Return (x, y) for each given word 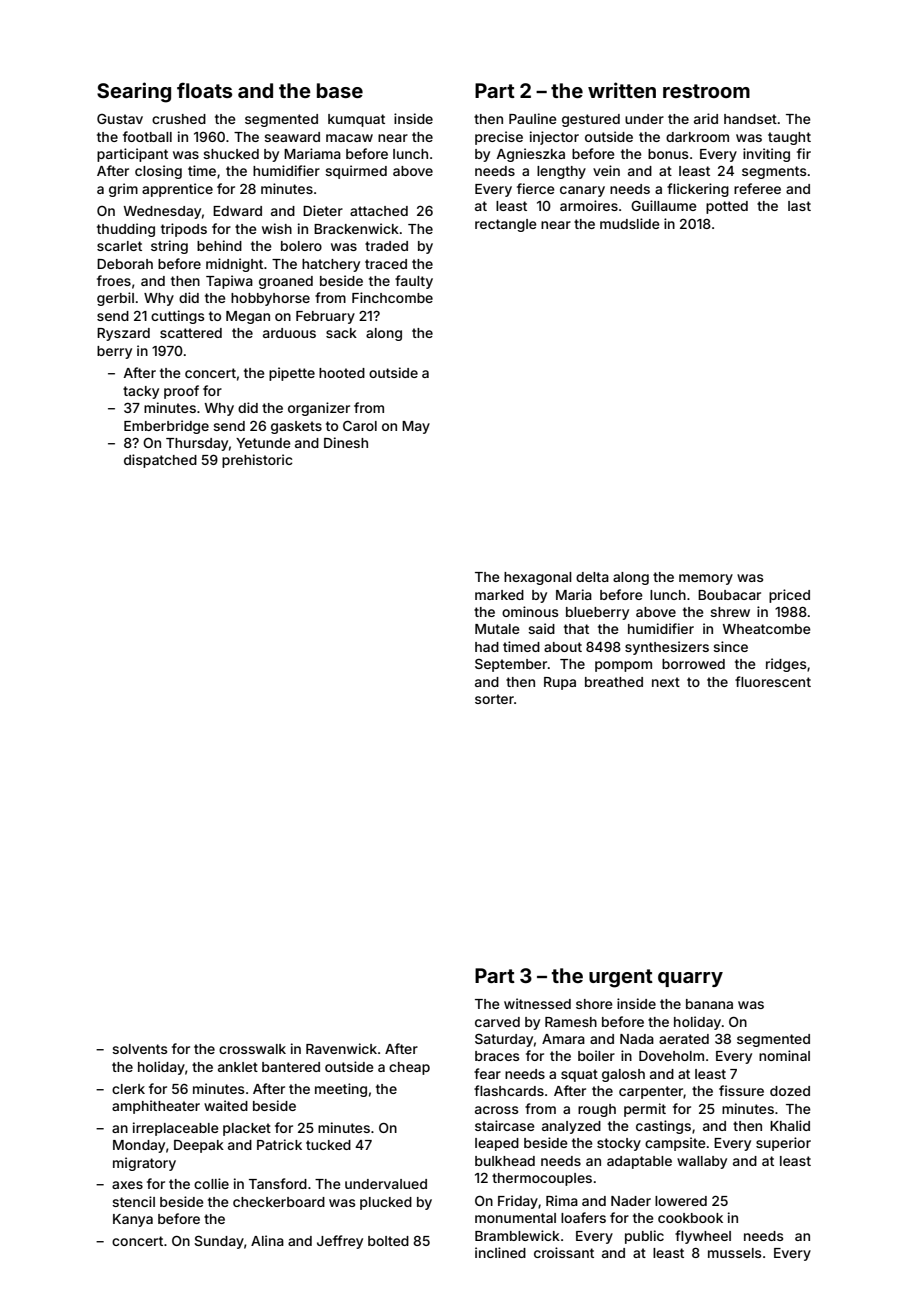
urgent (621, 978)
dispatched (160, 461)
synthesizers (667, 648)
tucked (328, 1145)
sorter (494, 699)
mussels (734, 1253)
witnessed (537, 1003)
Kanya (133, 1220)
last (799, 206)
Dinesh (346, 442)
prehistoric (257, 461)
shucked (231, 154)
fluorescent (773, 681)
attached (379, 211)
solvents (139, 1049)
